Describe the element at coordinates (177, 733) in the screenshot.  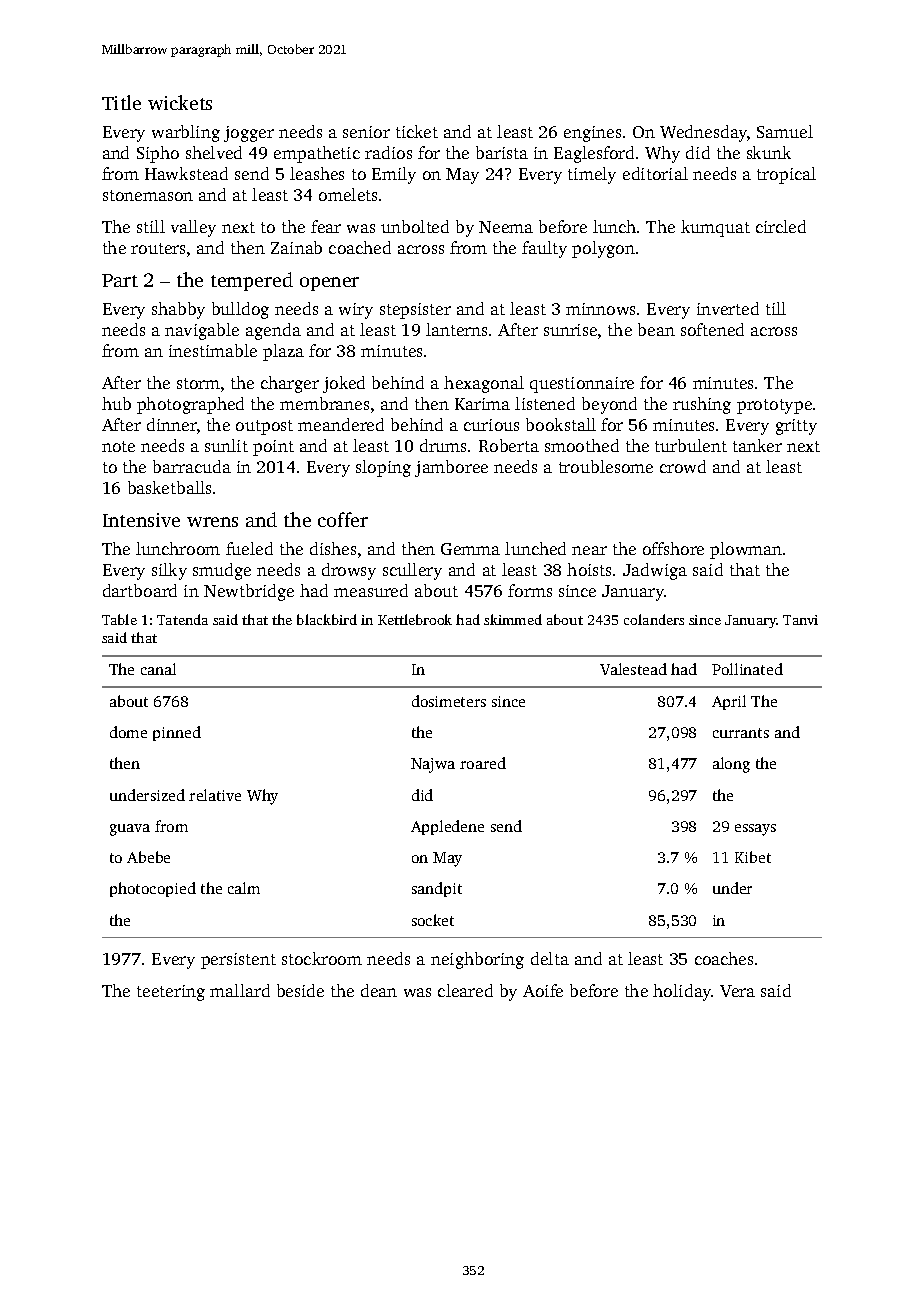
I see `pinned` at that location.
